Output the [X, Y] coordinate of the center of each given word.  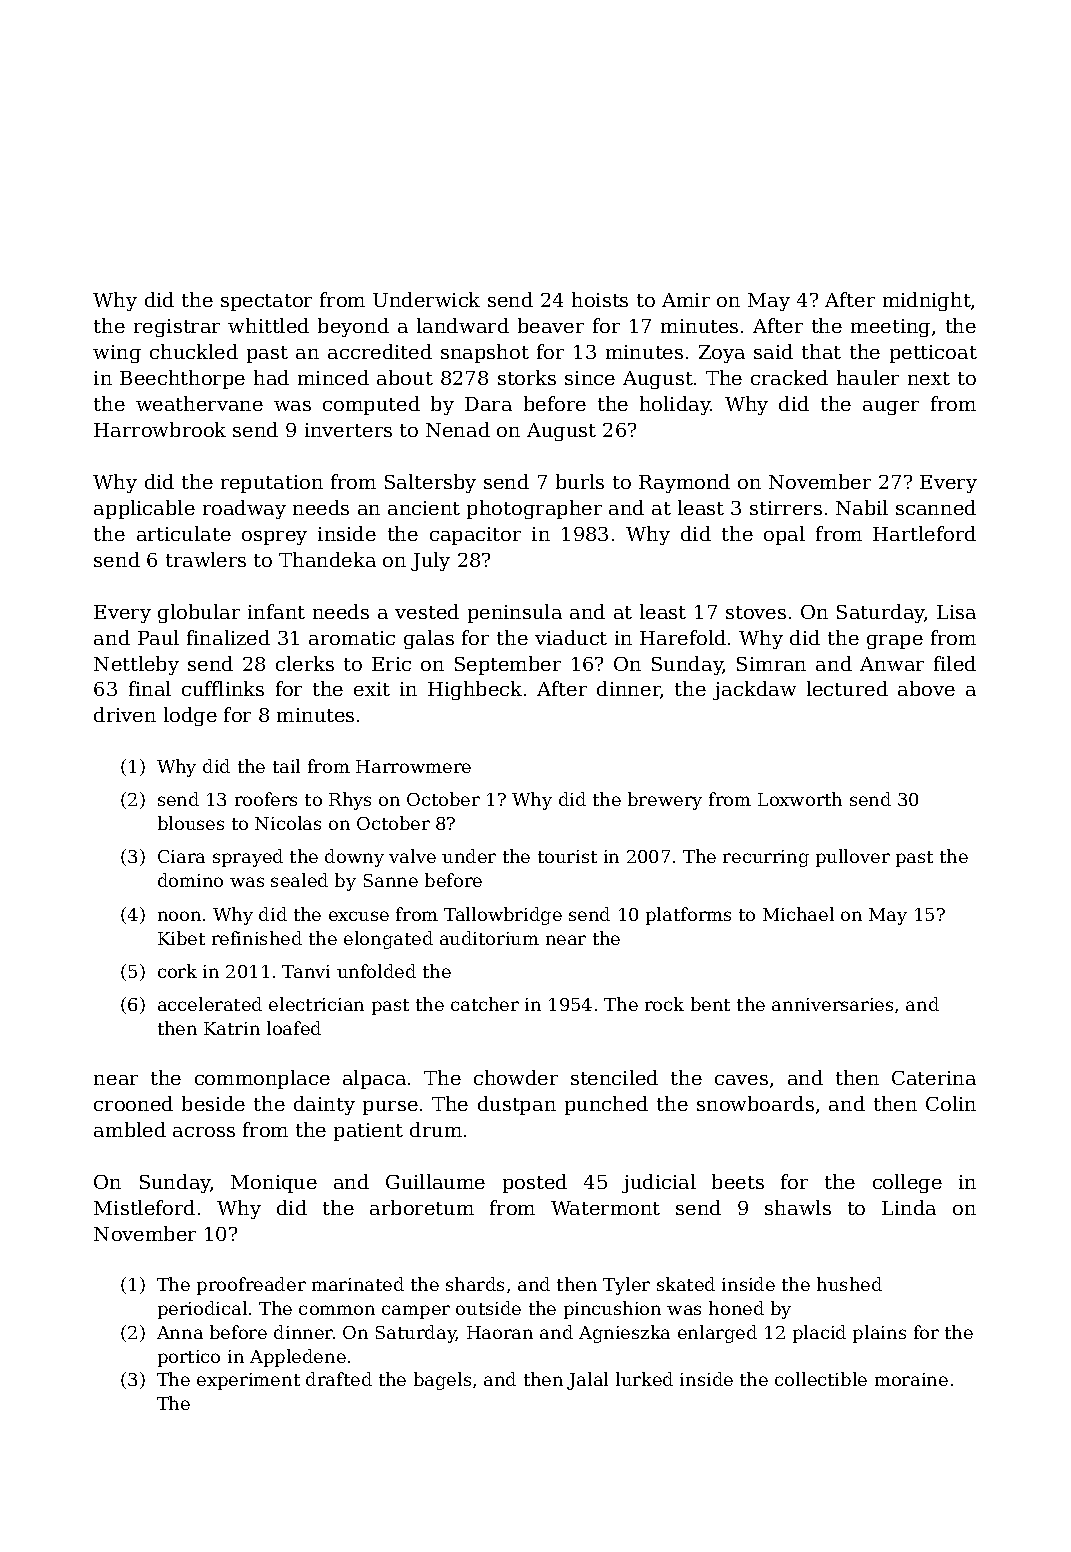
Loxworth [800, 799]
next [929, 378]
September [508, 665]
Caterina [934, 1078]
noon [179, 916]
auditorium [489, 938]
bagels [442, 1381]
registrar [177, 328]
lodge [190, 716]
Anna [180, 1332]
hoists [600, 299]
